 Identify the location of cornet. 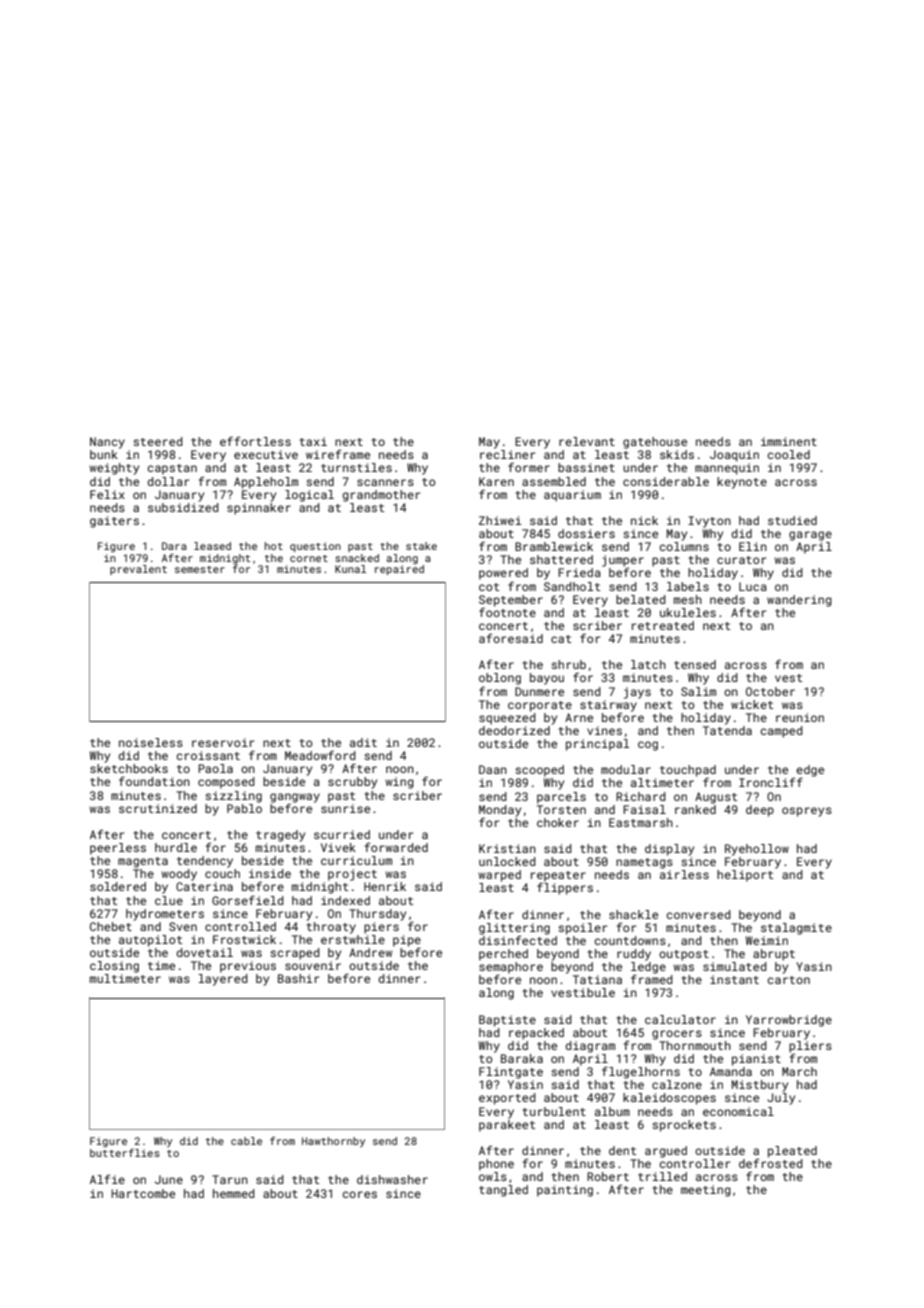
(309, 558).
